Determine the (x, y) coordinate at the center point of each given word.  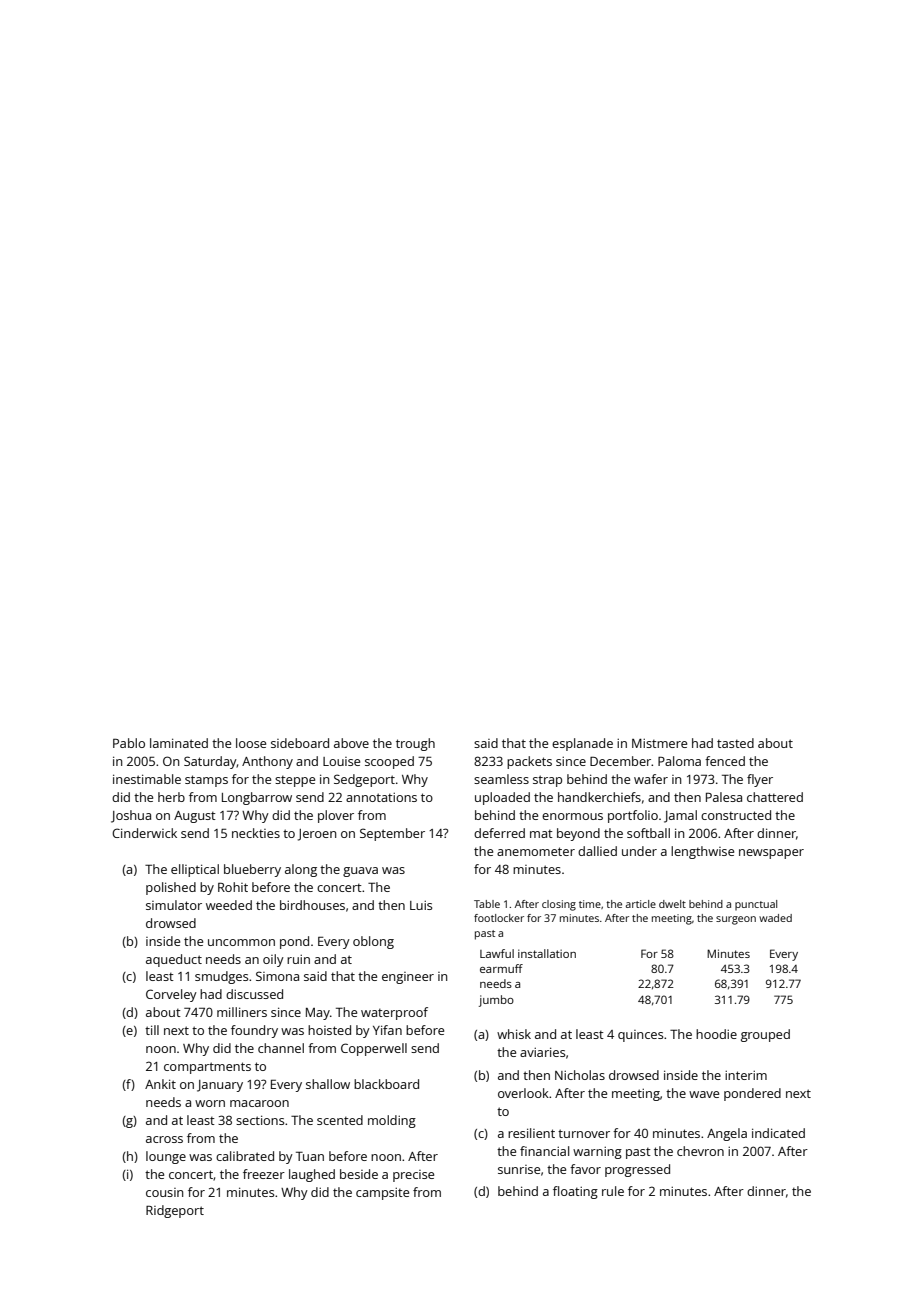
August (195, 817)
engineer (408, 978)
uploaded (502, 798)
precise (413, 1176)
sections (260, 1120)
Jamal (680, 816)
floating (575, 1192)
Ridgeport (175, 1211)
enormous (572, 816)
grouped (765, 1035)
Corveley (171, 995)
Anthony (267, 762)
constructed (736, 815)
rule (613, 1191)
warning (597, 1152)
